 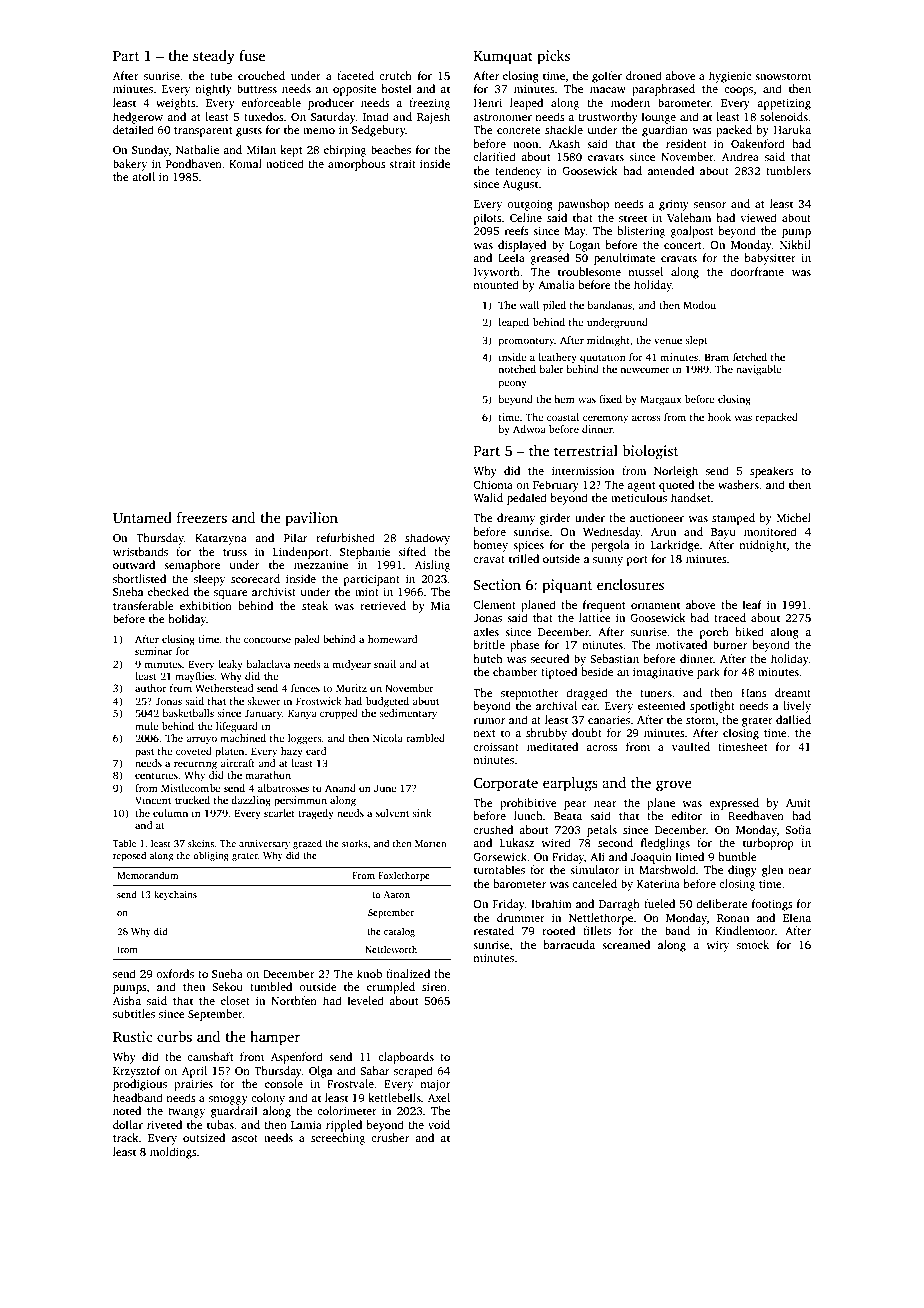 I want to click on Axel, so click(x=439, y=1097).
